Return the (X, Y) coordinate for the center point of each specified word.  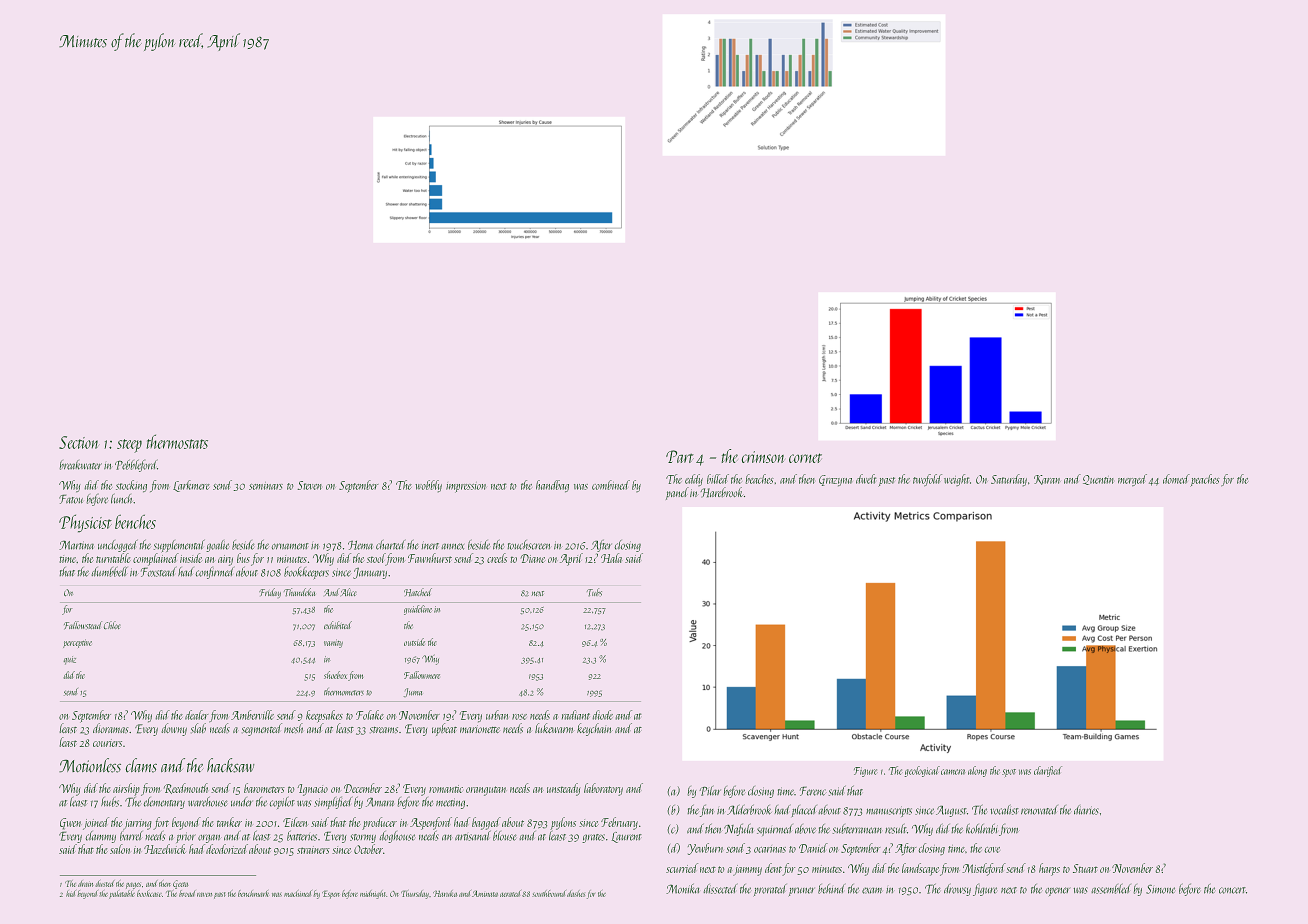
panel (677, 493)
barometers (264, 788)
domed (1176, 479)
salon (120, 849)
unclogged (118, 545)
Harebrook (722, 492)
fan (707, 810)
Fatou (71, 499)
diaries (1086, 810)
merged (1132, 480)
